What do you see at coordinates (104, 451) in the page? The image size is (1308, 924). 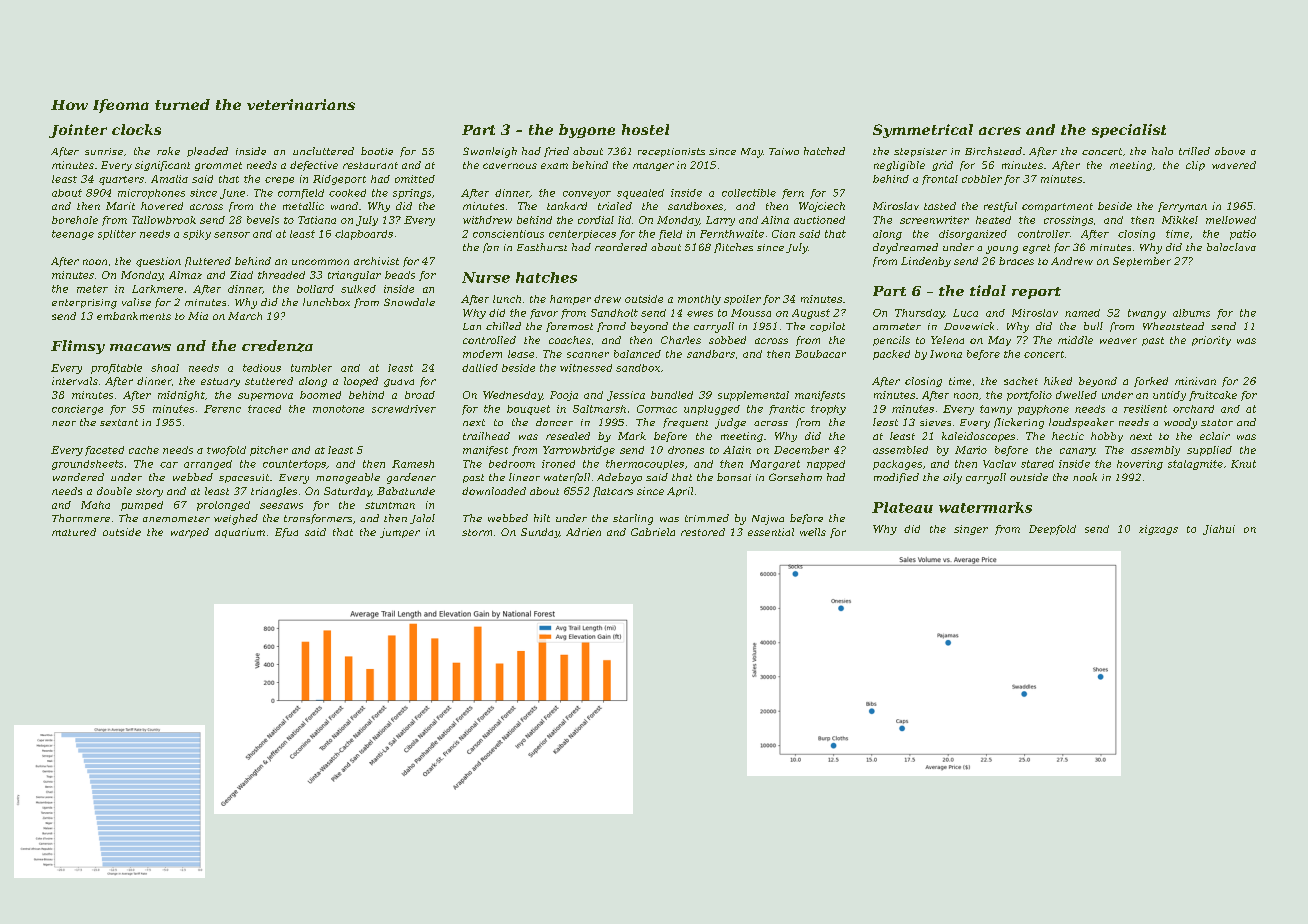 I see `faceted` at bounding box center [104, 451].
